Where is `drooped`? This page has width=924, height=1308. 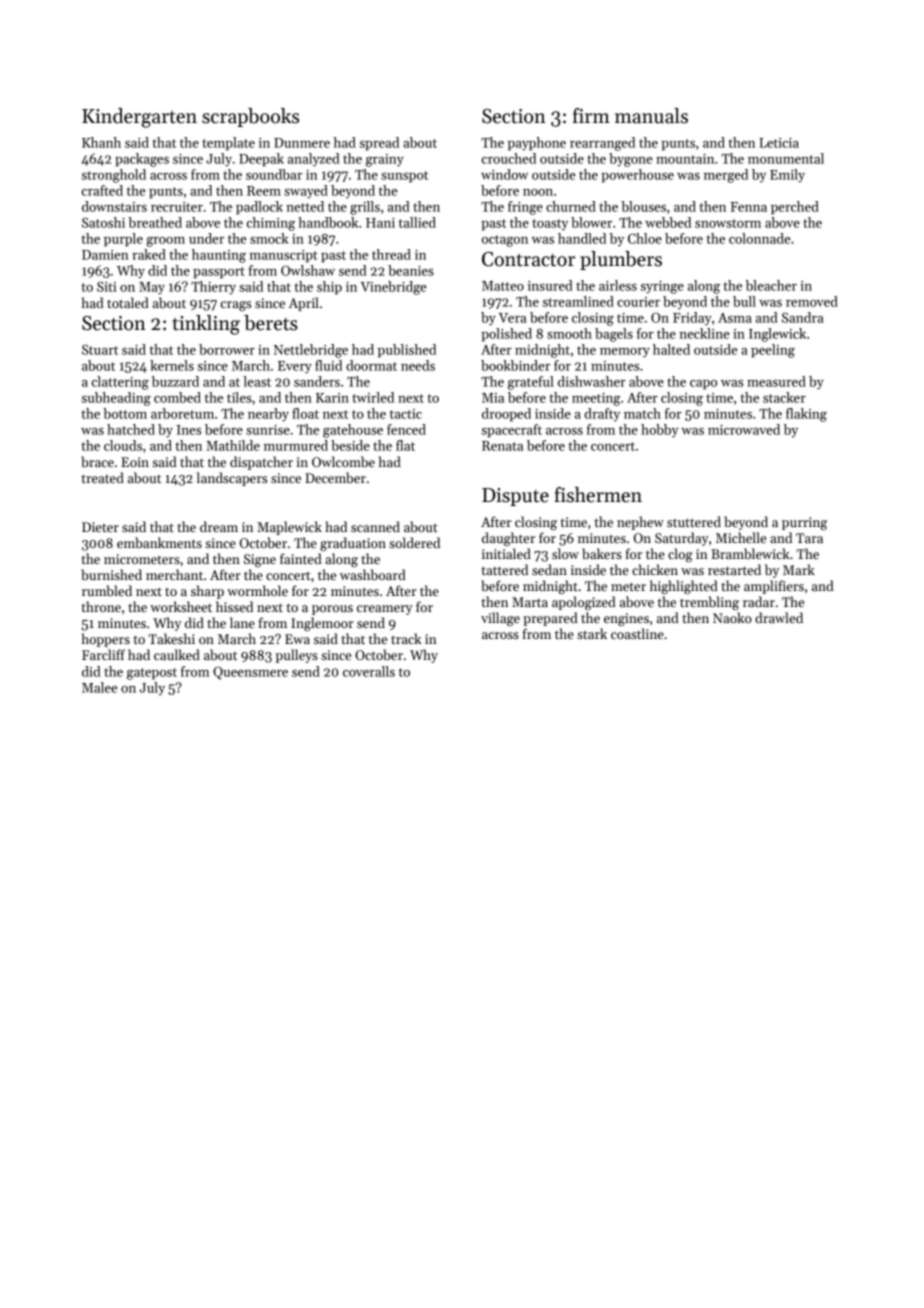 drooped is located at coordinates (506, 415).
